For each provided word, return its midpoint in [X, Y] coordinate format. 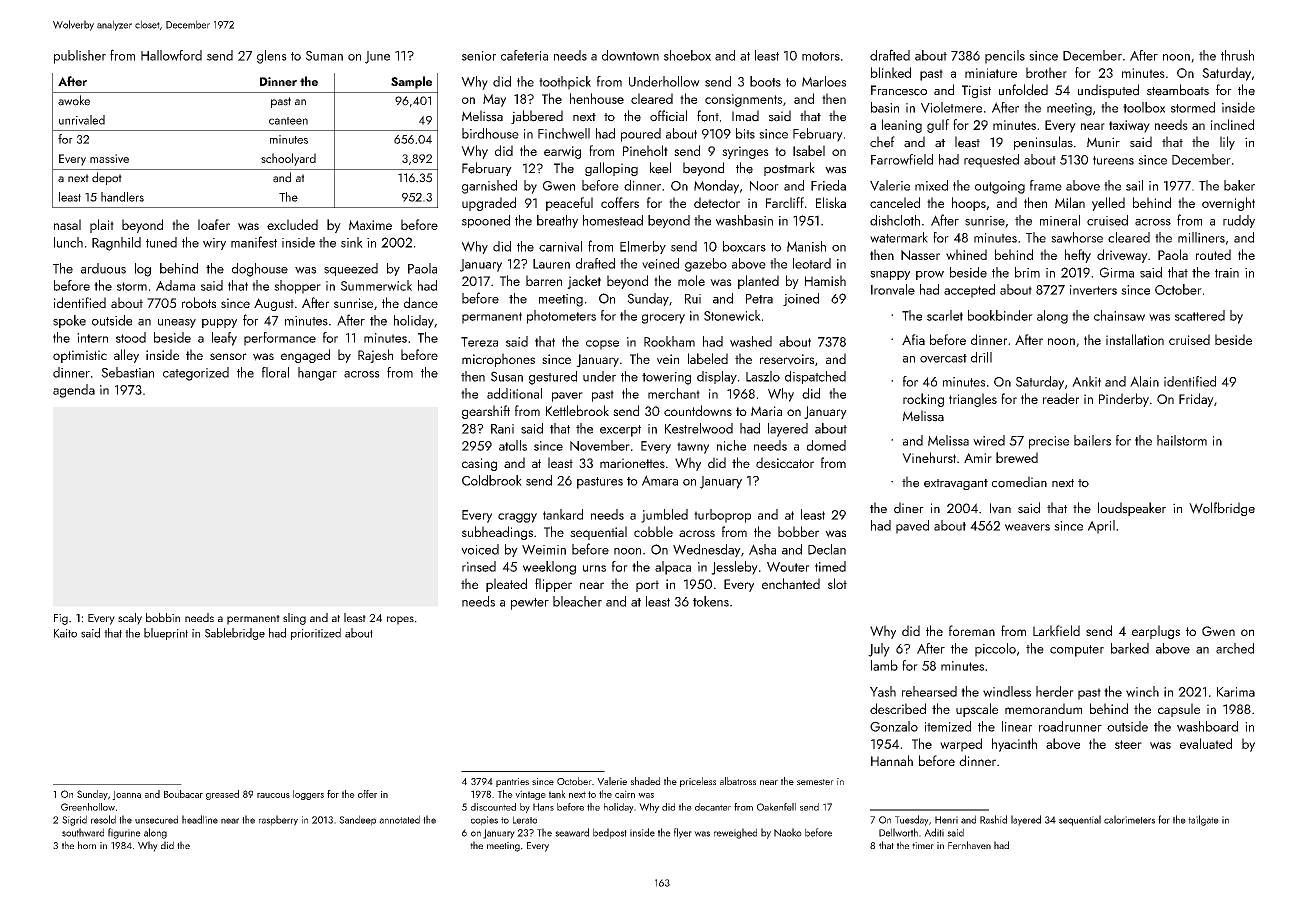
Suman [324, 56]
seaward [572, 832]
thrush [1237, 55]
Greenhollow [88, 807]
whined [966, 254]
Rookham [669, 341]
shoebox [687, 55]
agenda [74, 391]
